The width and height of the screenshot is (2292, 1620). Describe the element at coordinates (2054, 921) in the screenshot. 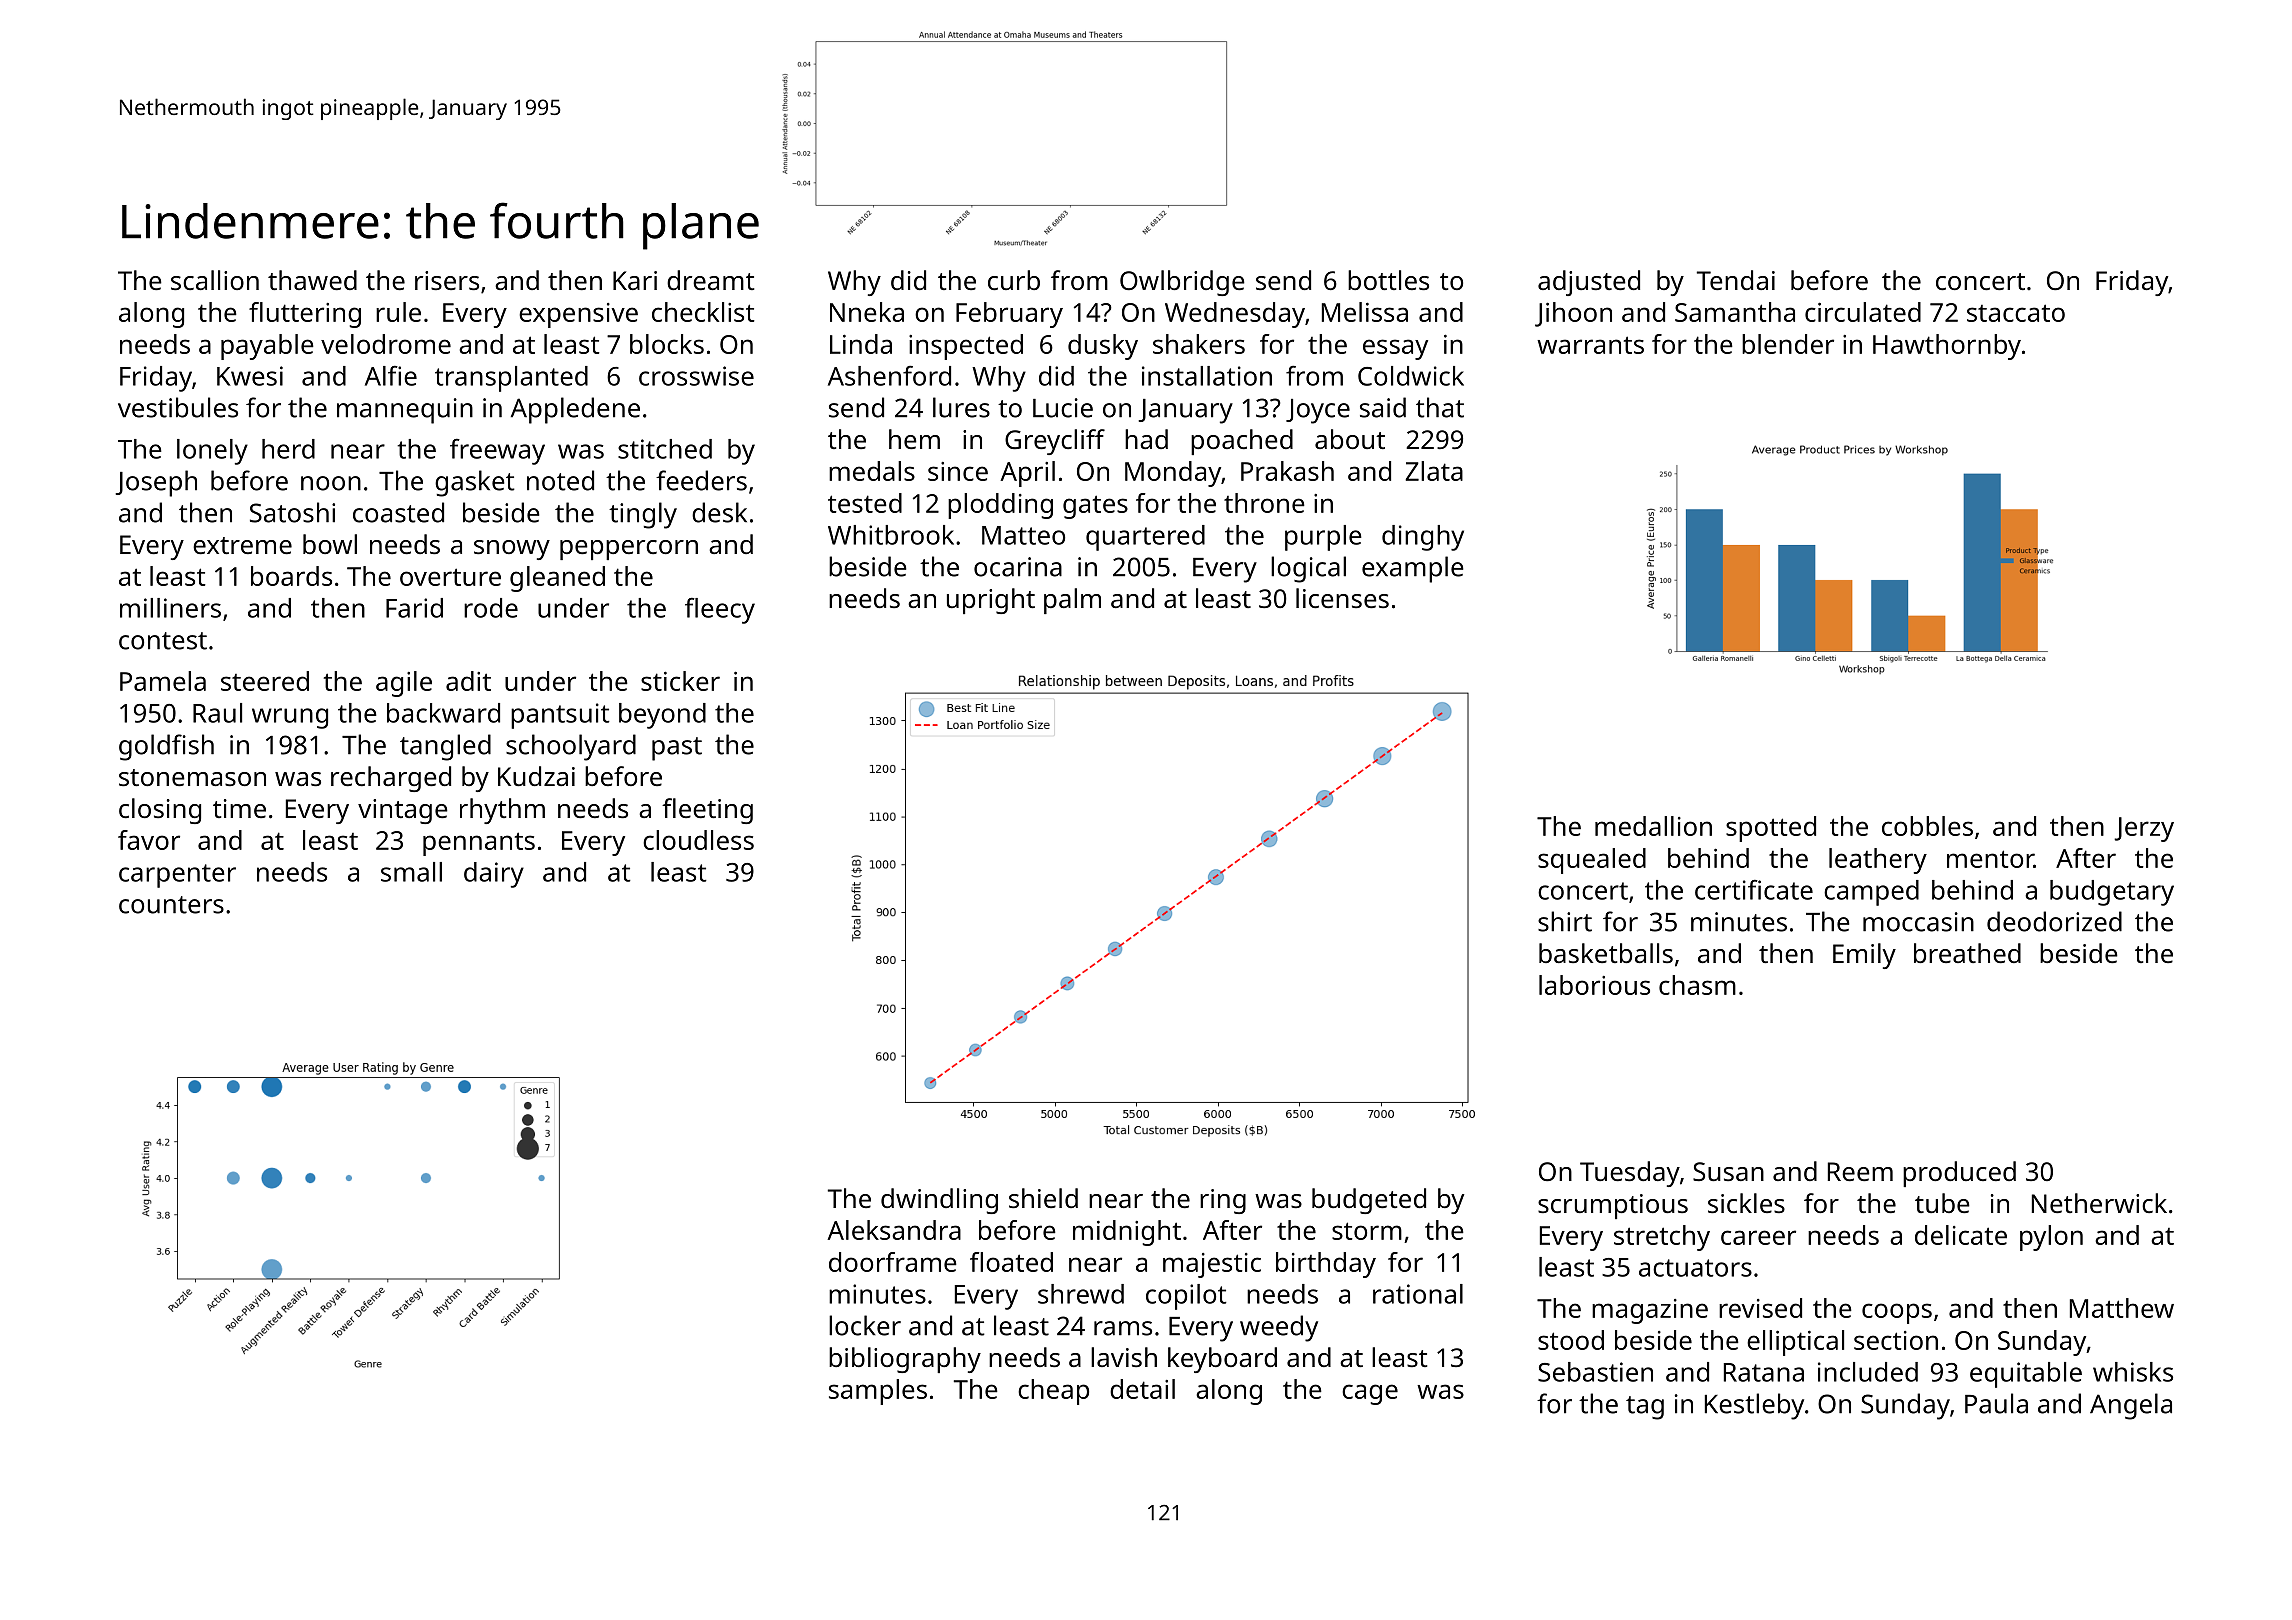

I see `deodorized` at that location.
